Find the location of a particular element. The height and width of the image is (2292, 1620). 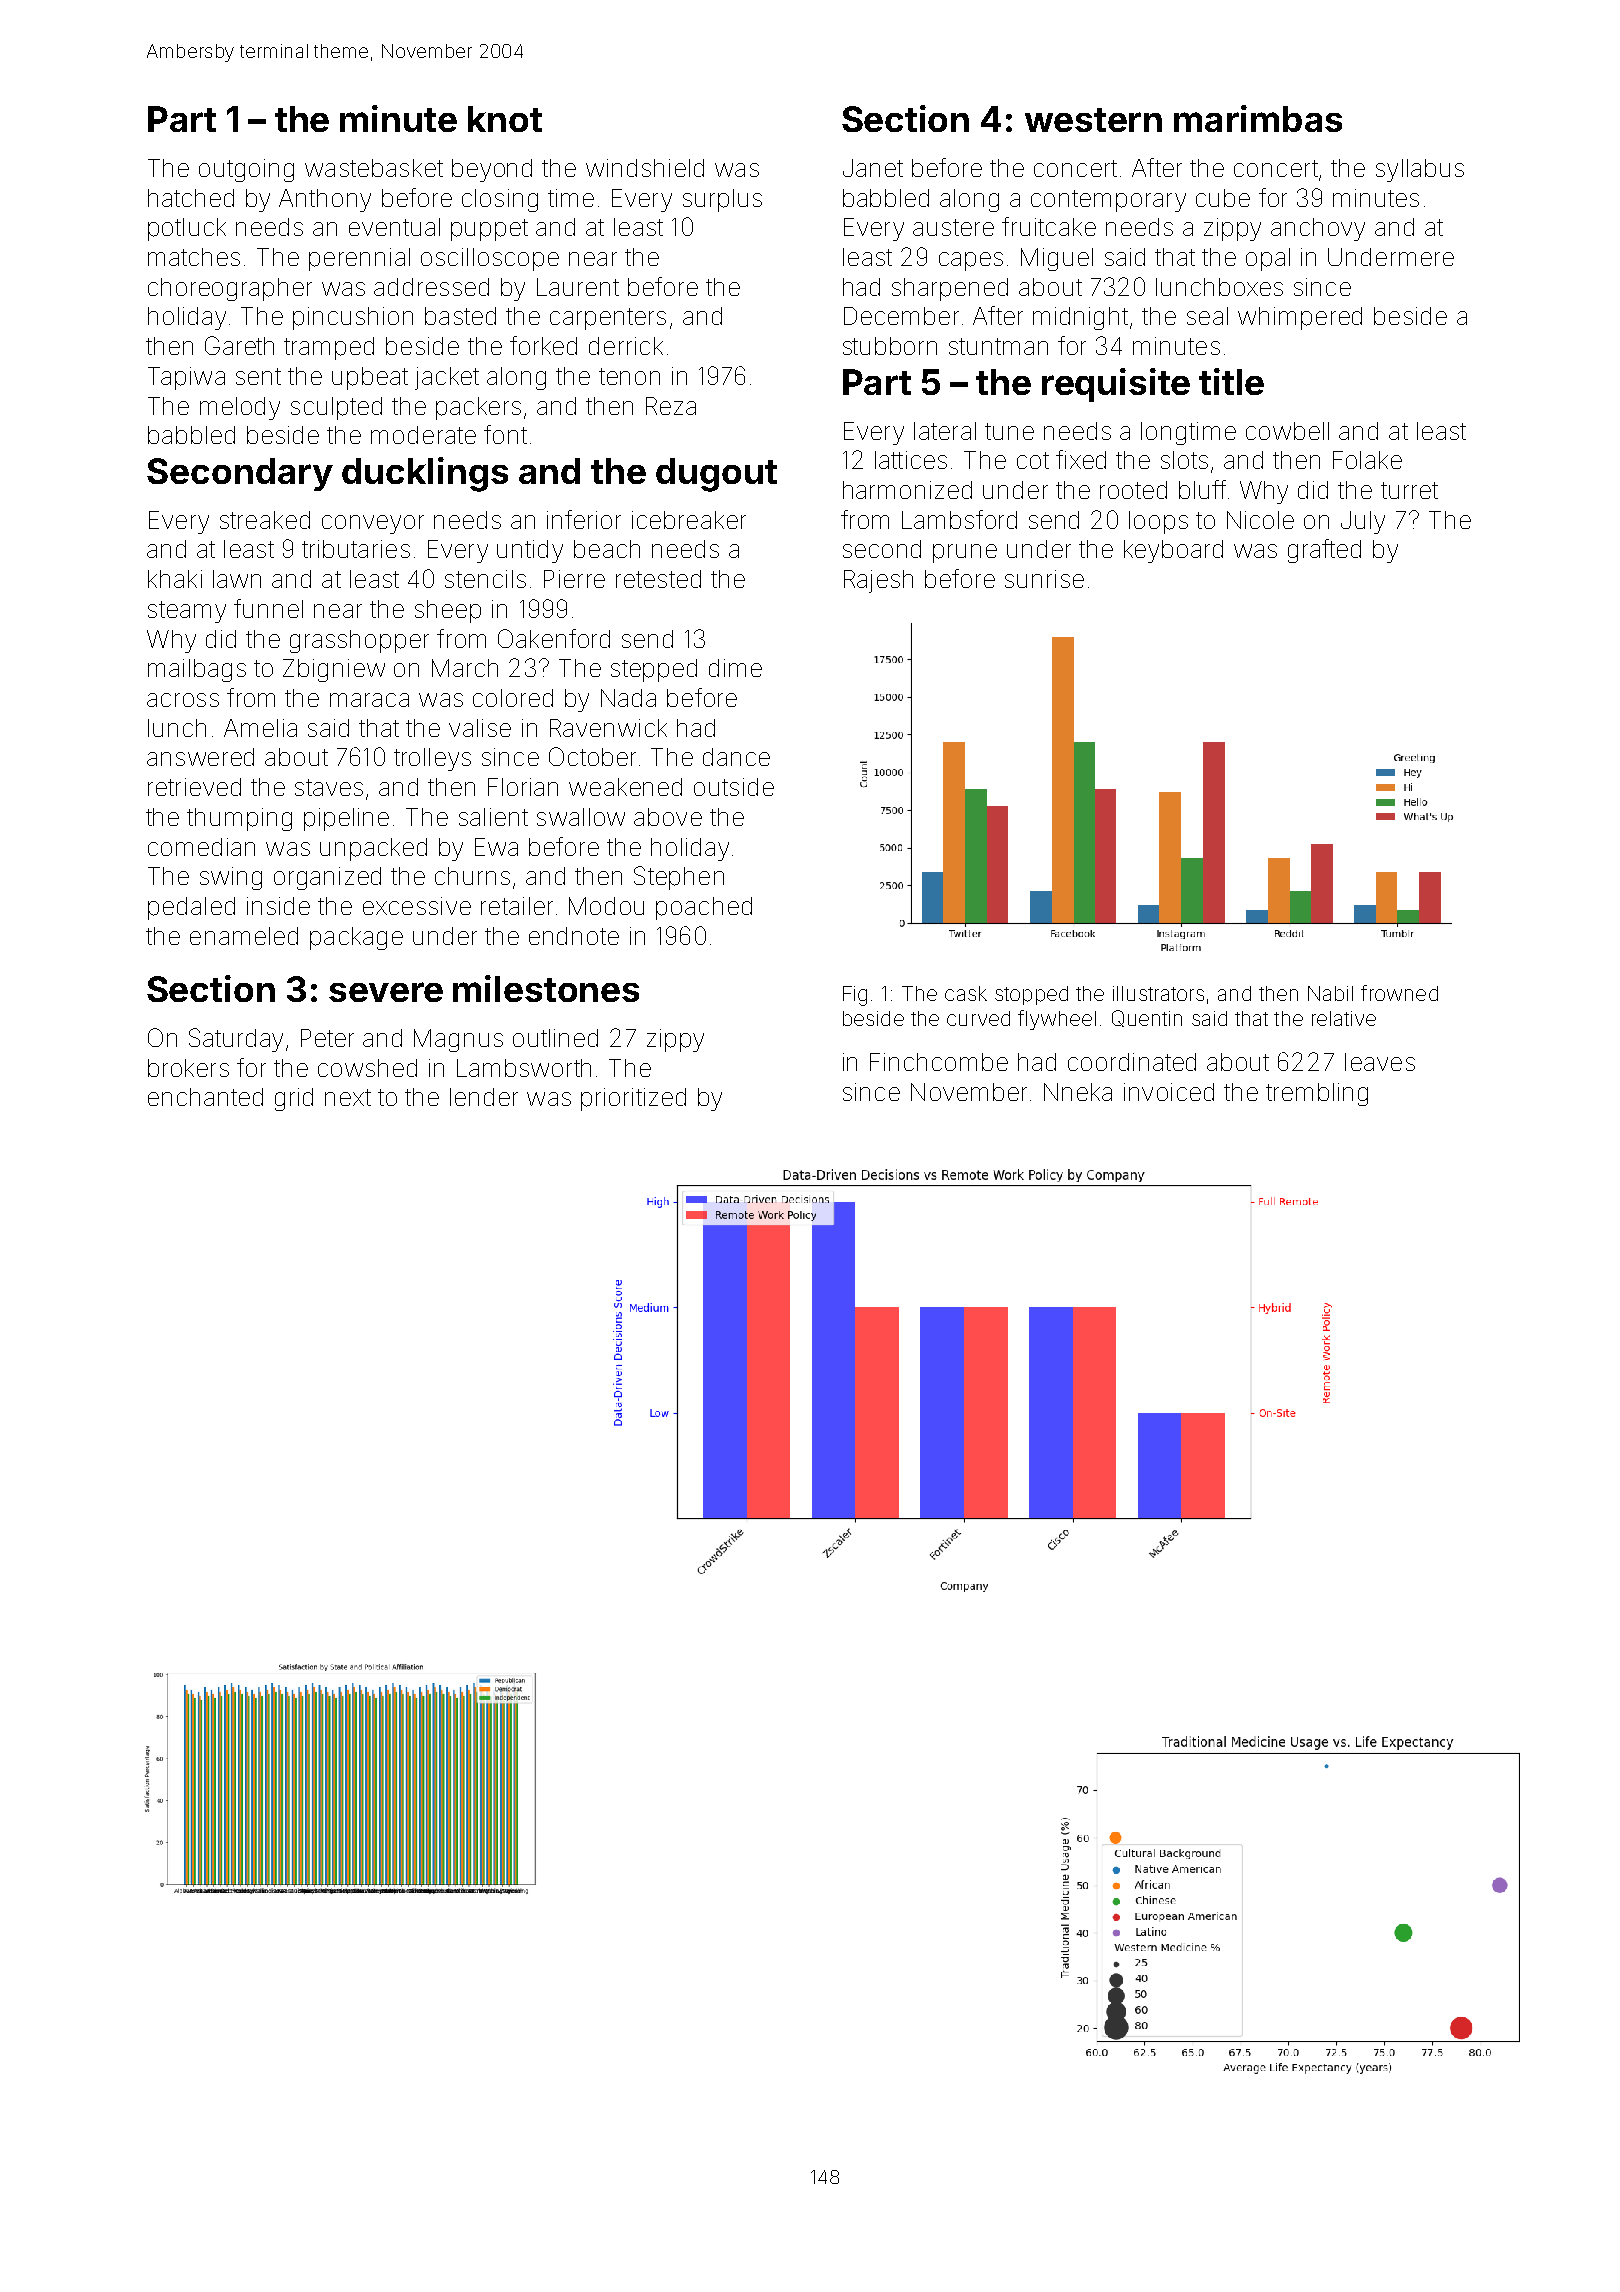

loops is located at coordinates (1158, 522).
